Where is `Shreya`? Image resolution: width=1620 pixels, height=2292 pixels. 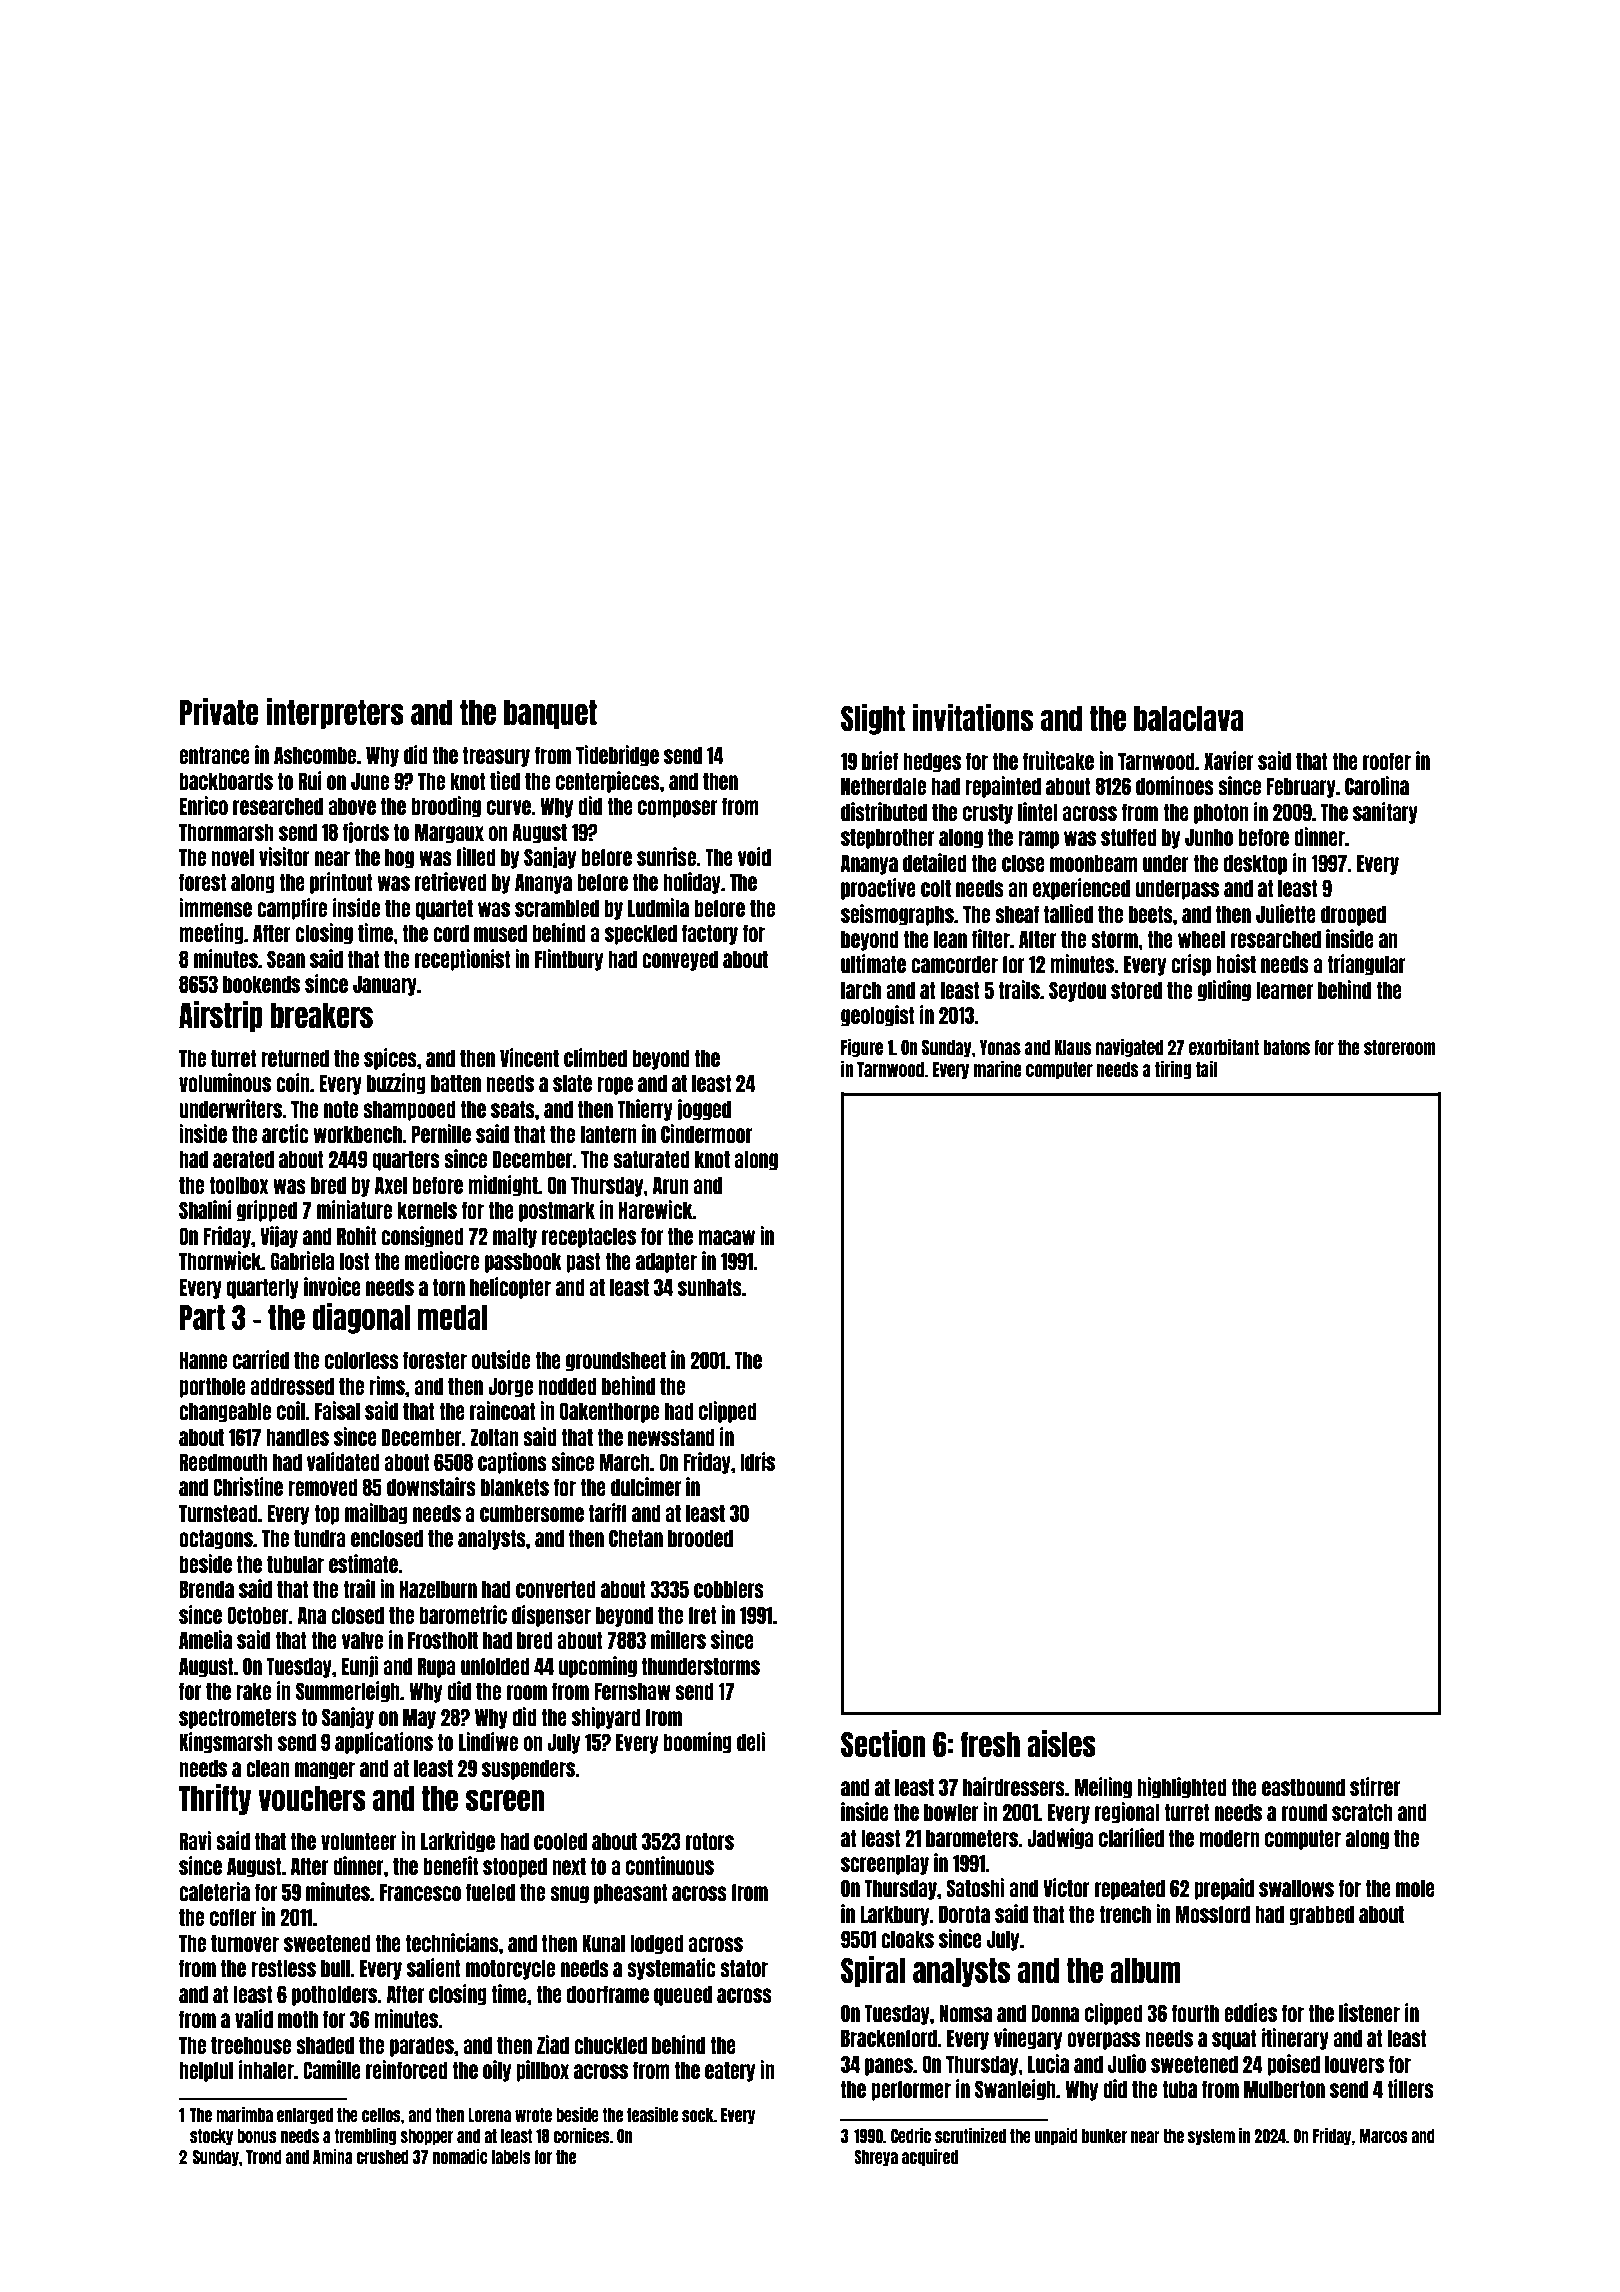 Shreya is located at coordinates (876, 2158).
